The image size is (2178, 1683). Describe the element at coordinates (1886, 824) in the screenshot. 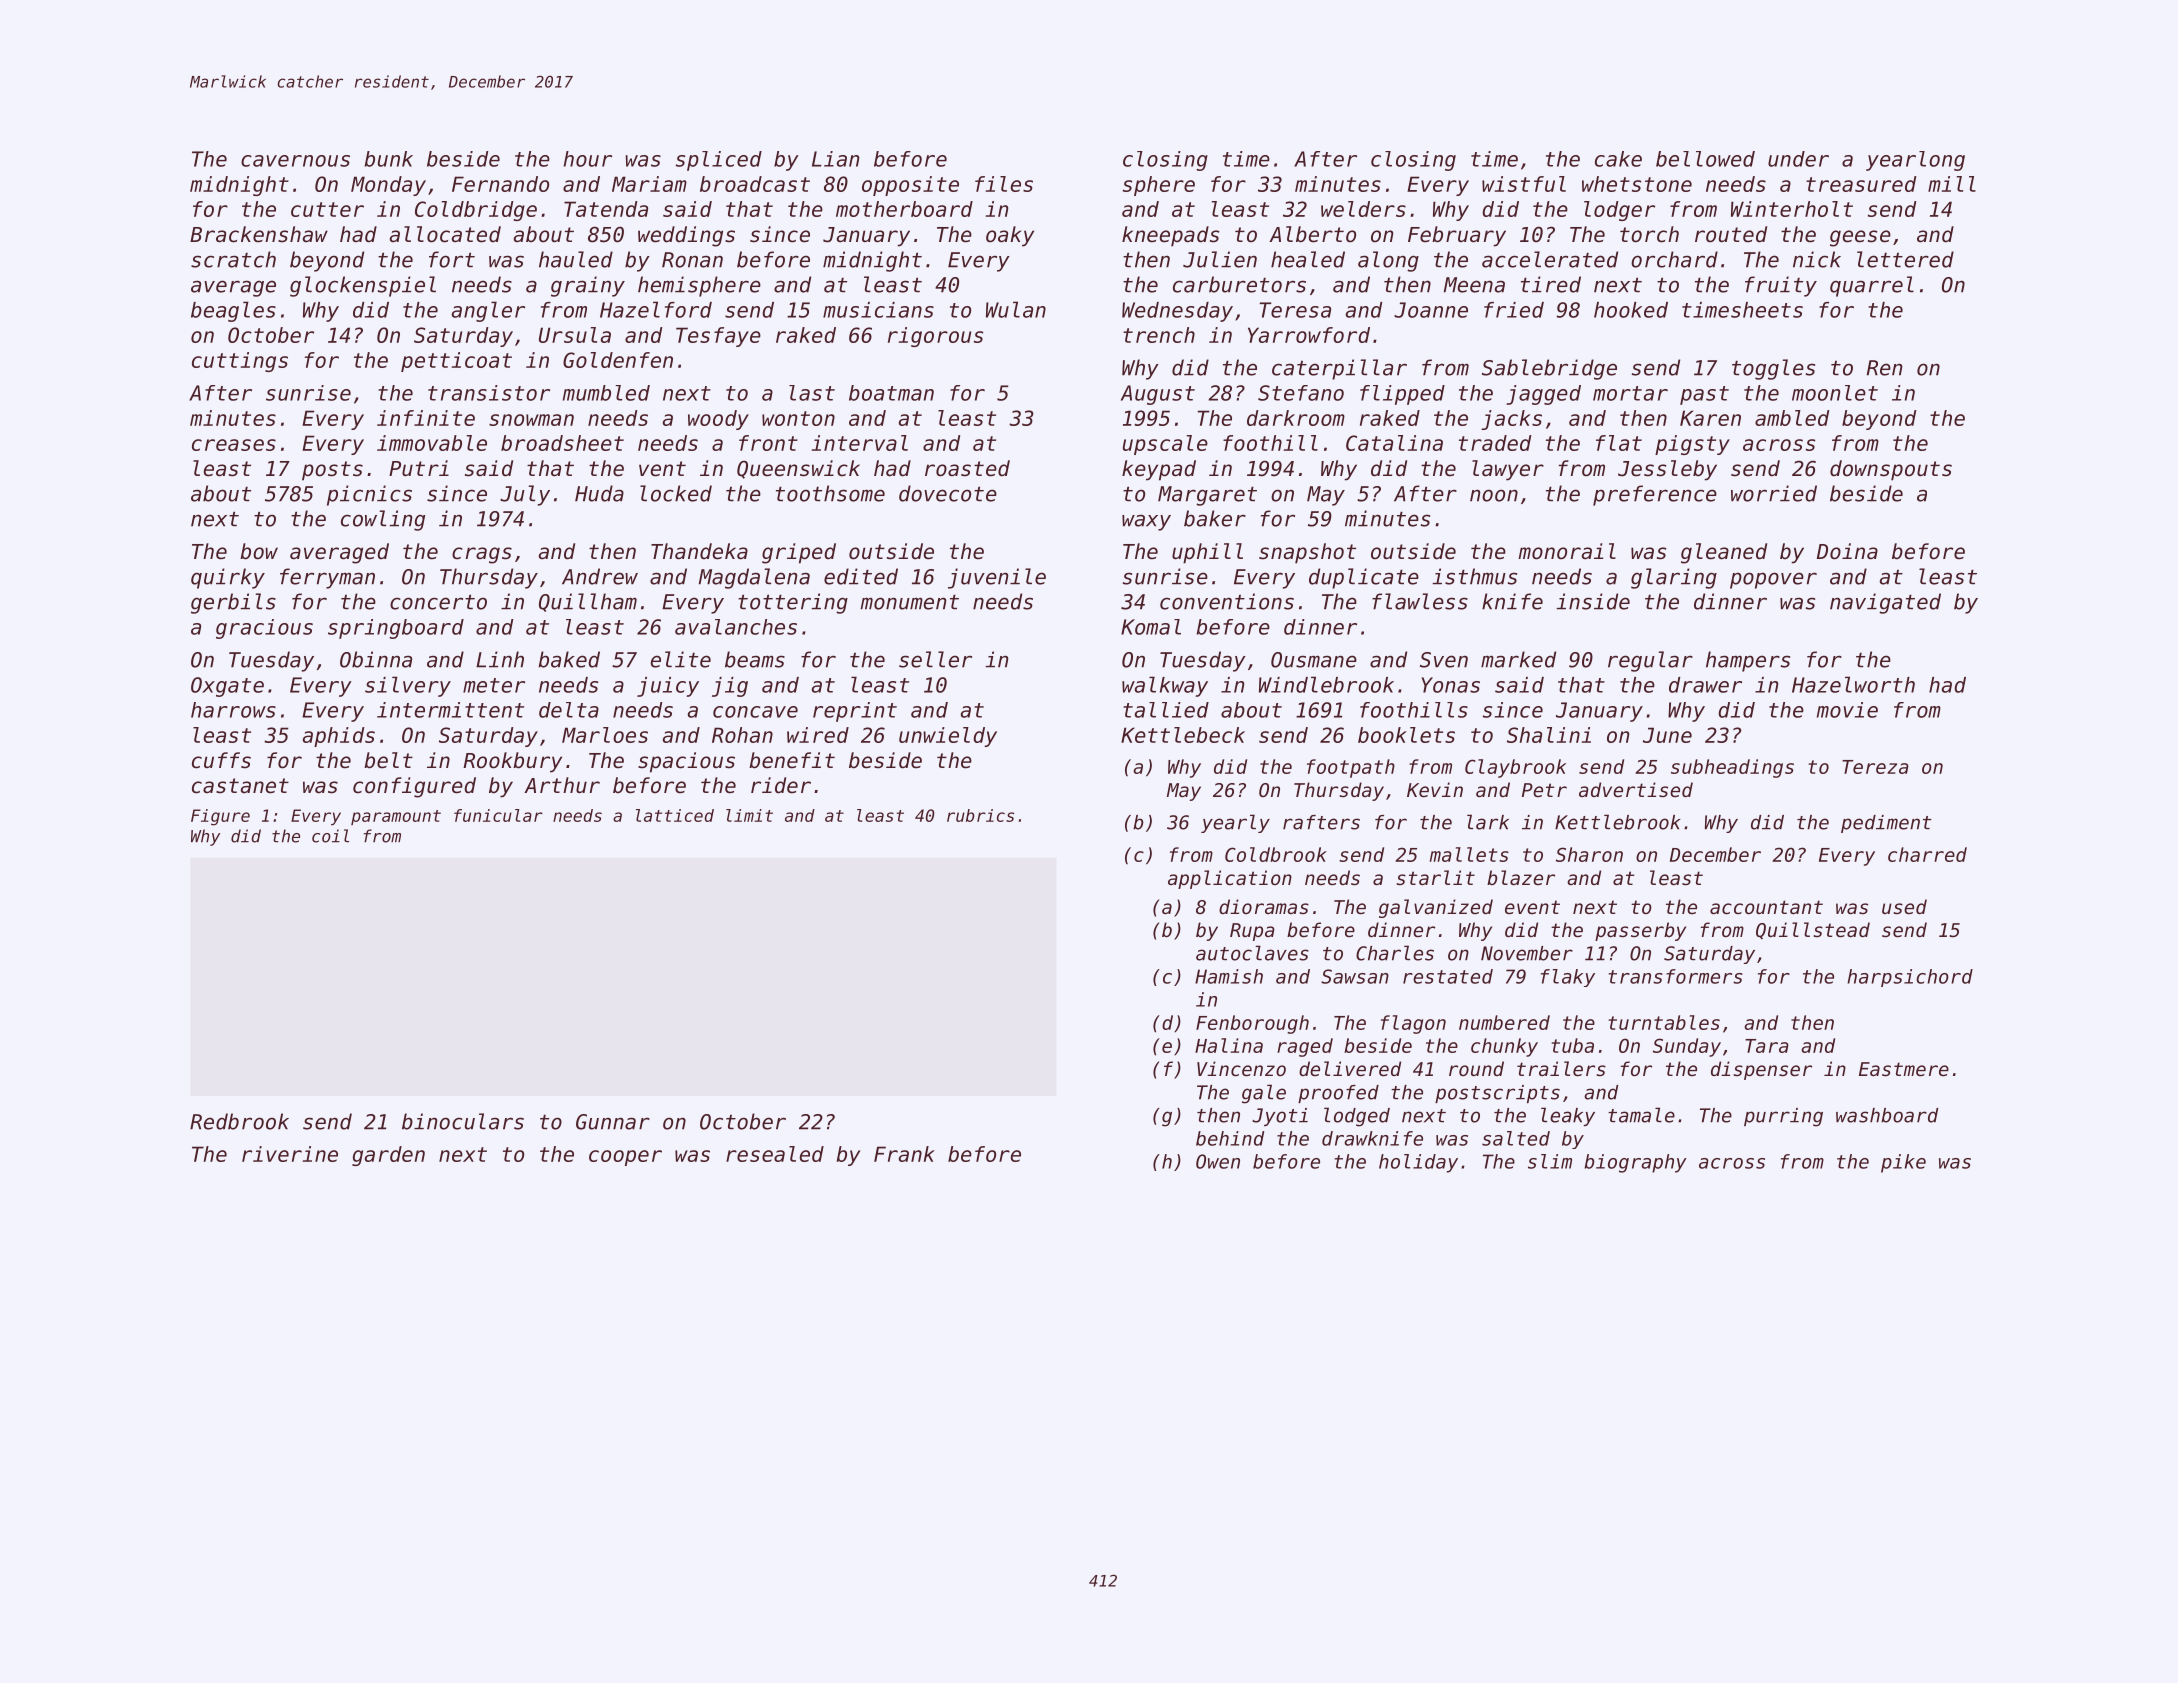

I see `pediment` at that location.
